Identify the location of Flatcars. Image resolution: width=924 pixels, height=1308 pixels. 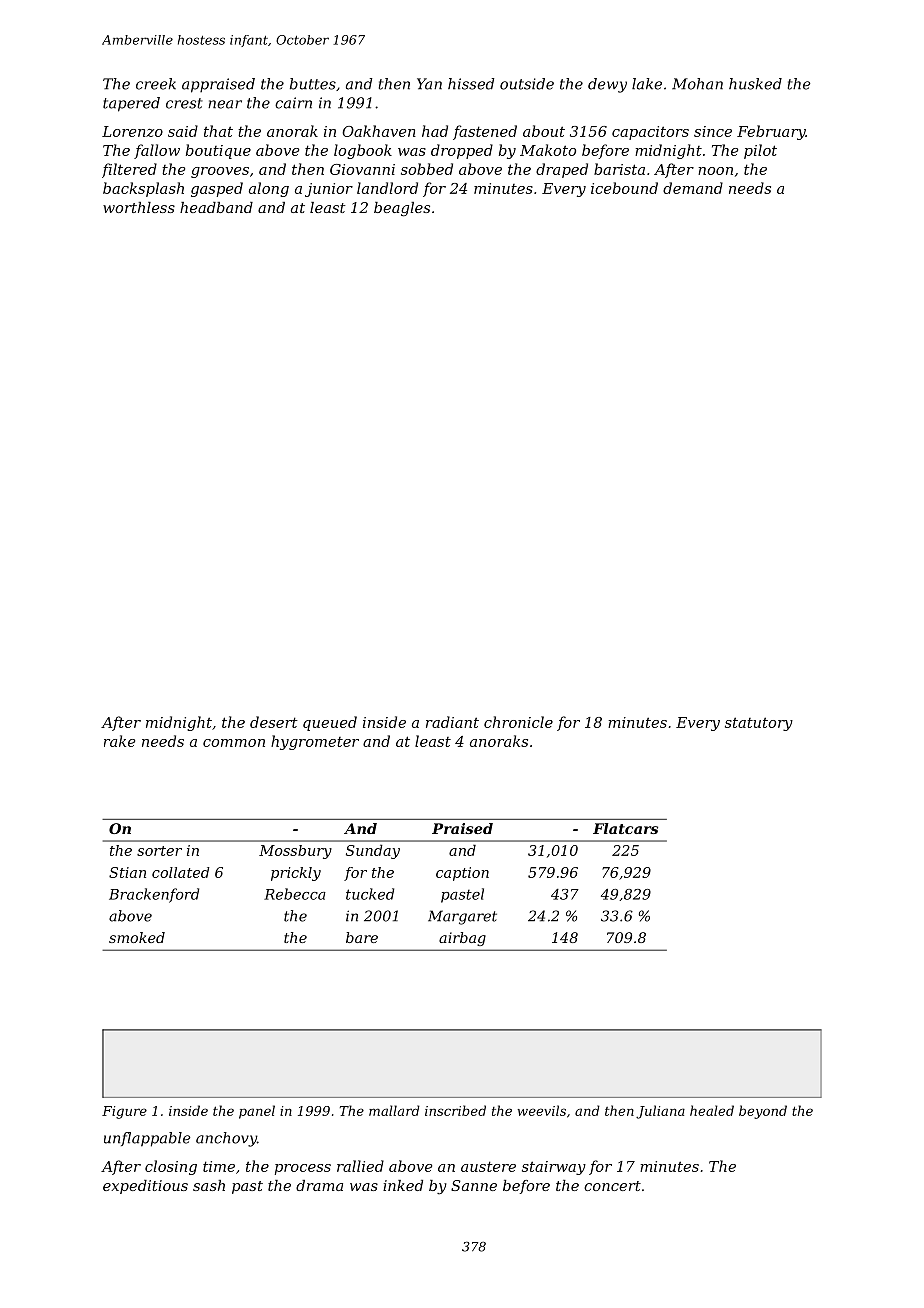
(625, 828).
